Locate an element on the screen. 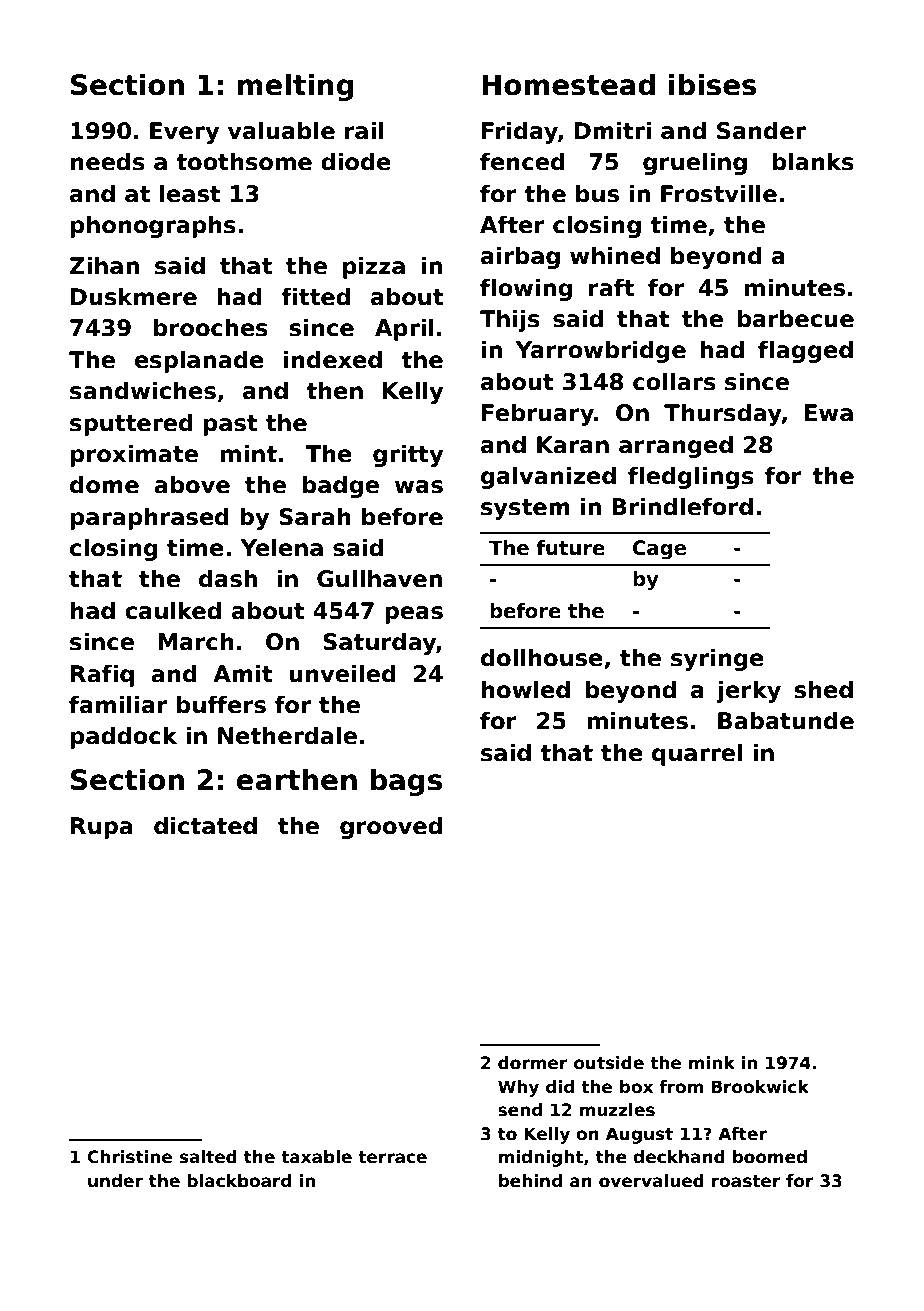  Homestead is located at coordinates (568, 84).
